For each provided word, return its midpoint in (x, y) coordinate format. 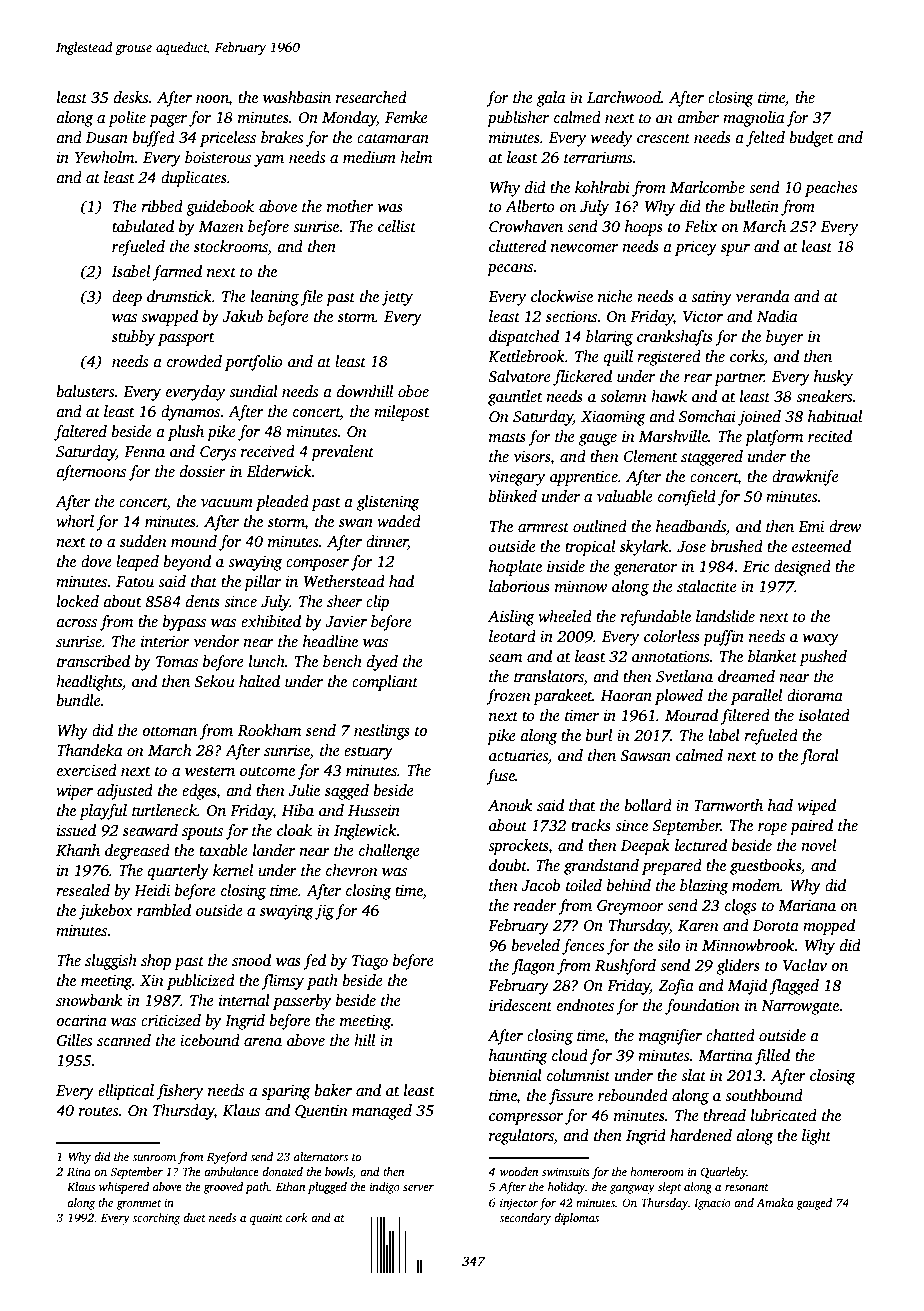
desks (131, 97)
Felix (701, 226)
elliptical (126, 1092)
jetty (397, 298)
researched (371, 97)
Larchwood (624, 97)
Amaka (775, 1202)
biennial (515, 1075)
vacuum (227, 503)
